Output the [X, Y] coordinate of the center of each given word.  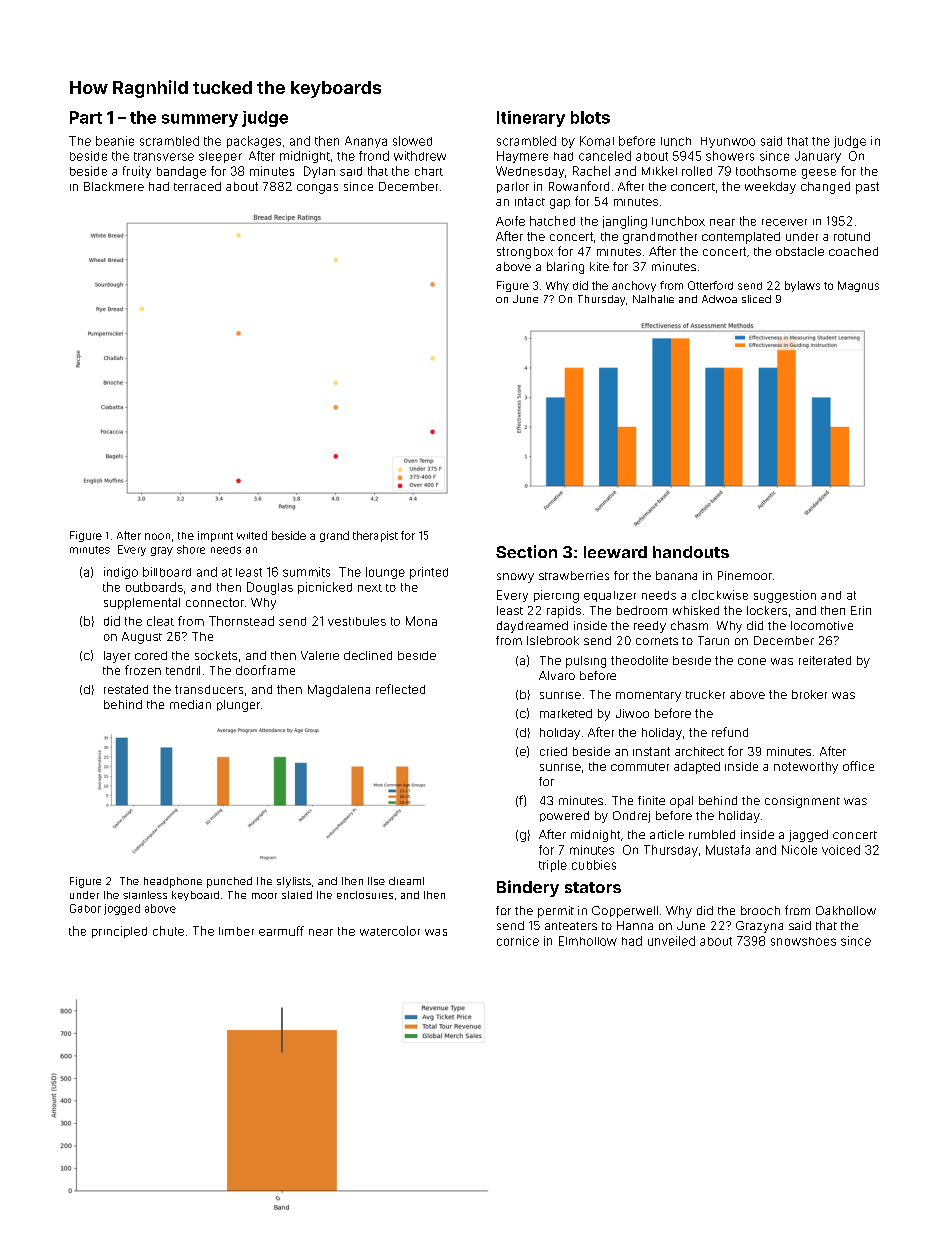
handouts [691, 552]
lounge [385, 573]
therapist [375, 536]
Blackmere [114, 186]
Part [86, 117]
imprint [215, 536]
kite [599, 266]
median [190, 704]
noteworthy [806, 768]
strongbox [525, 253]
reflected [400, 689]
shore [191, 549]
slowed [412, 141]
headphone [173, 882]
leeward [615, 552]
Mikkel [659, 171]
